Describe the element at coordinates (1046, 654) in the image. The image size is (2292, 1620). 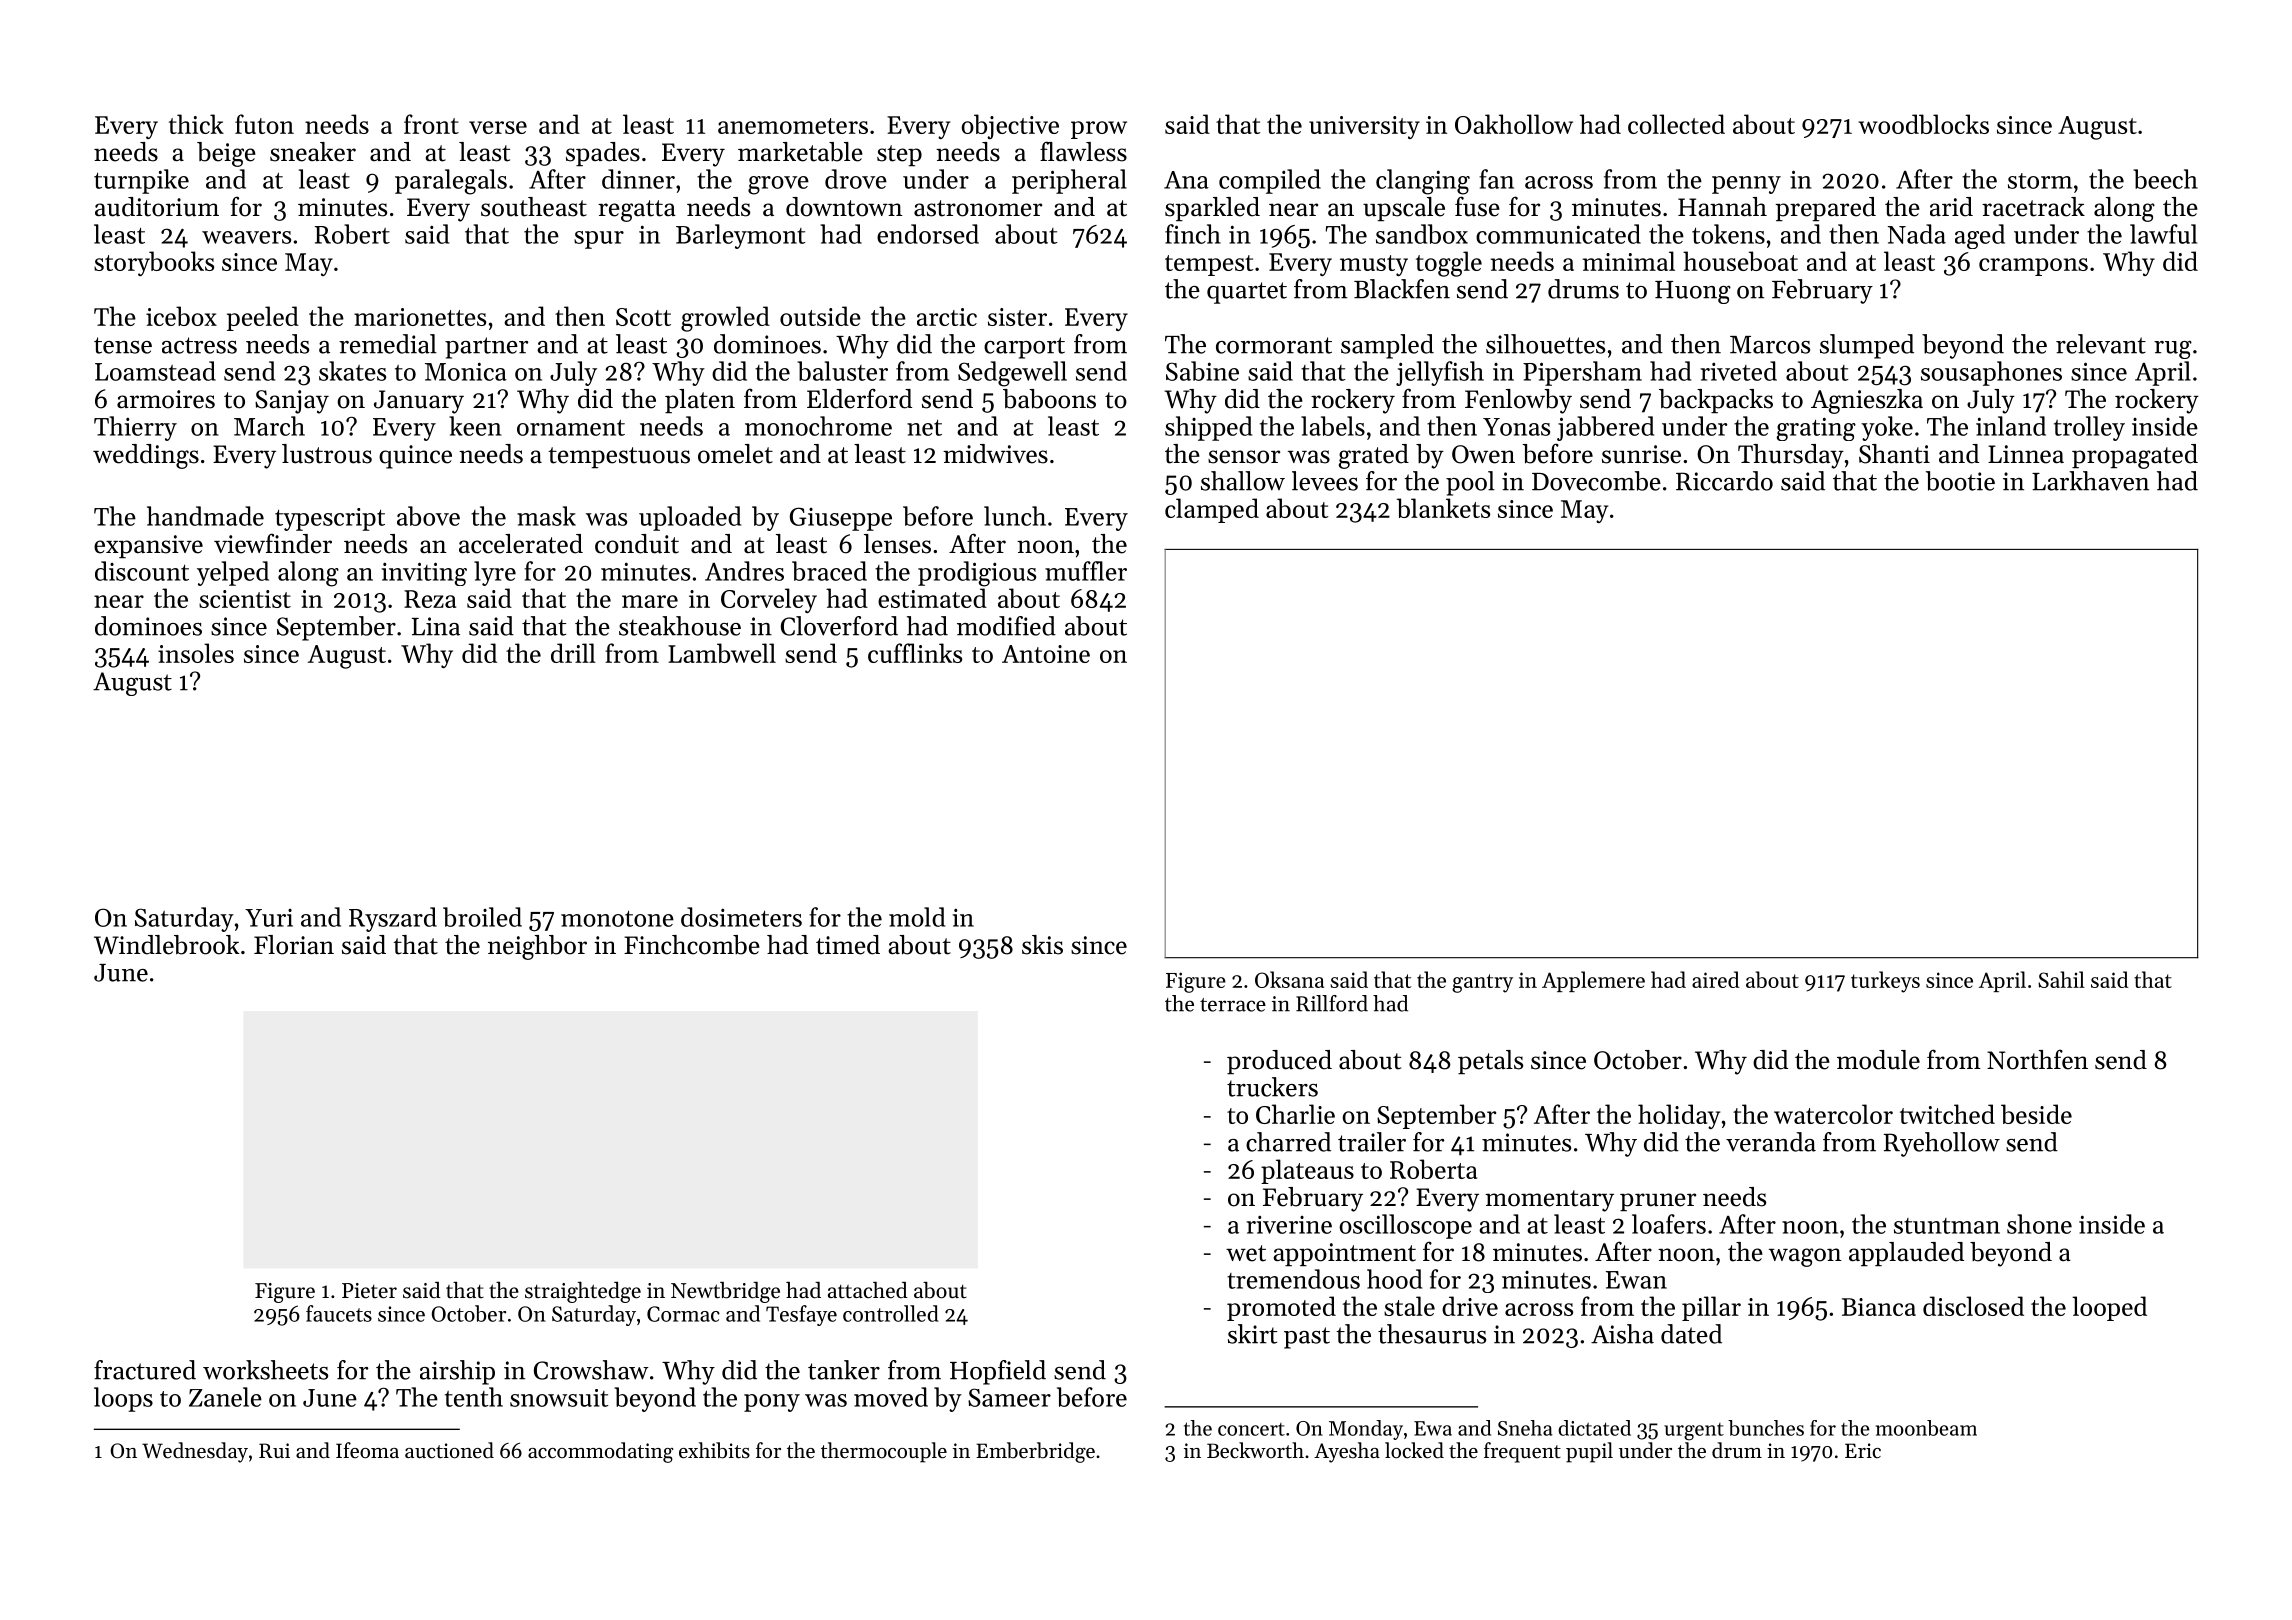
I see `Antoine` at that location.
